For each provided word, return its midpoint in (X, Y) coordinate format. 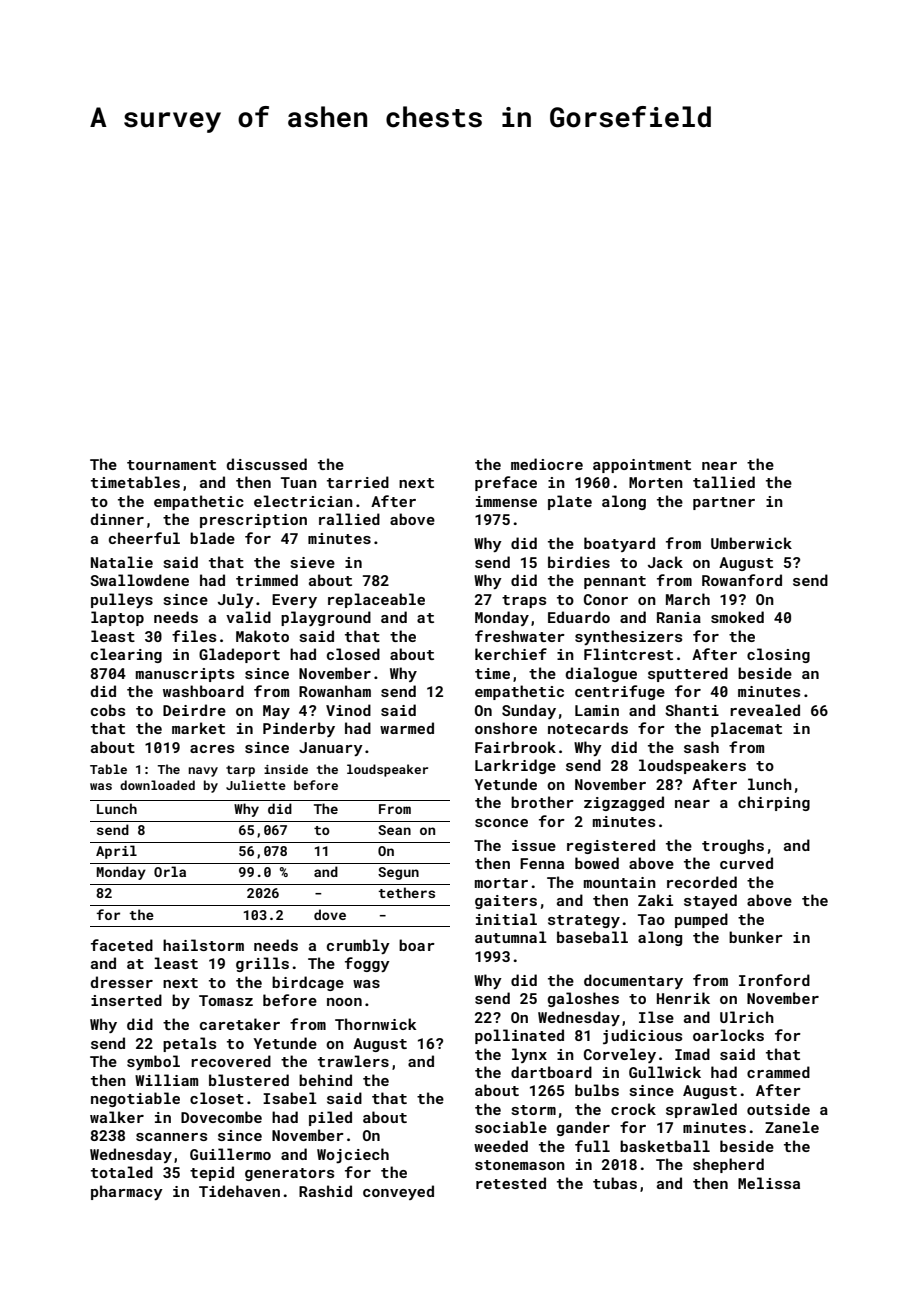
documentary (633, 981)
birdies (579, 562)
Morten (656, 482)
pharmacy (127, 1192)
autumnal (511, 937)
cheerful (144, 538)
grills (262, 964)
